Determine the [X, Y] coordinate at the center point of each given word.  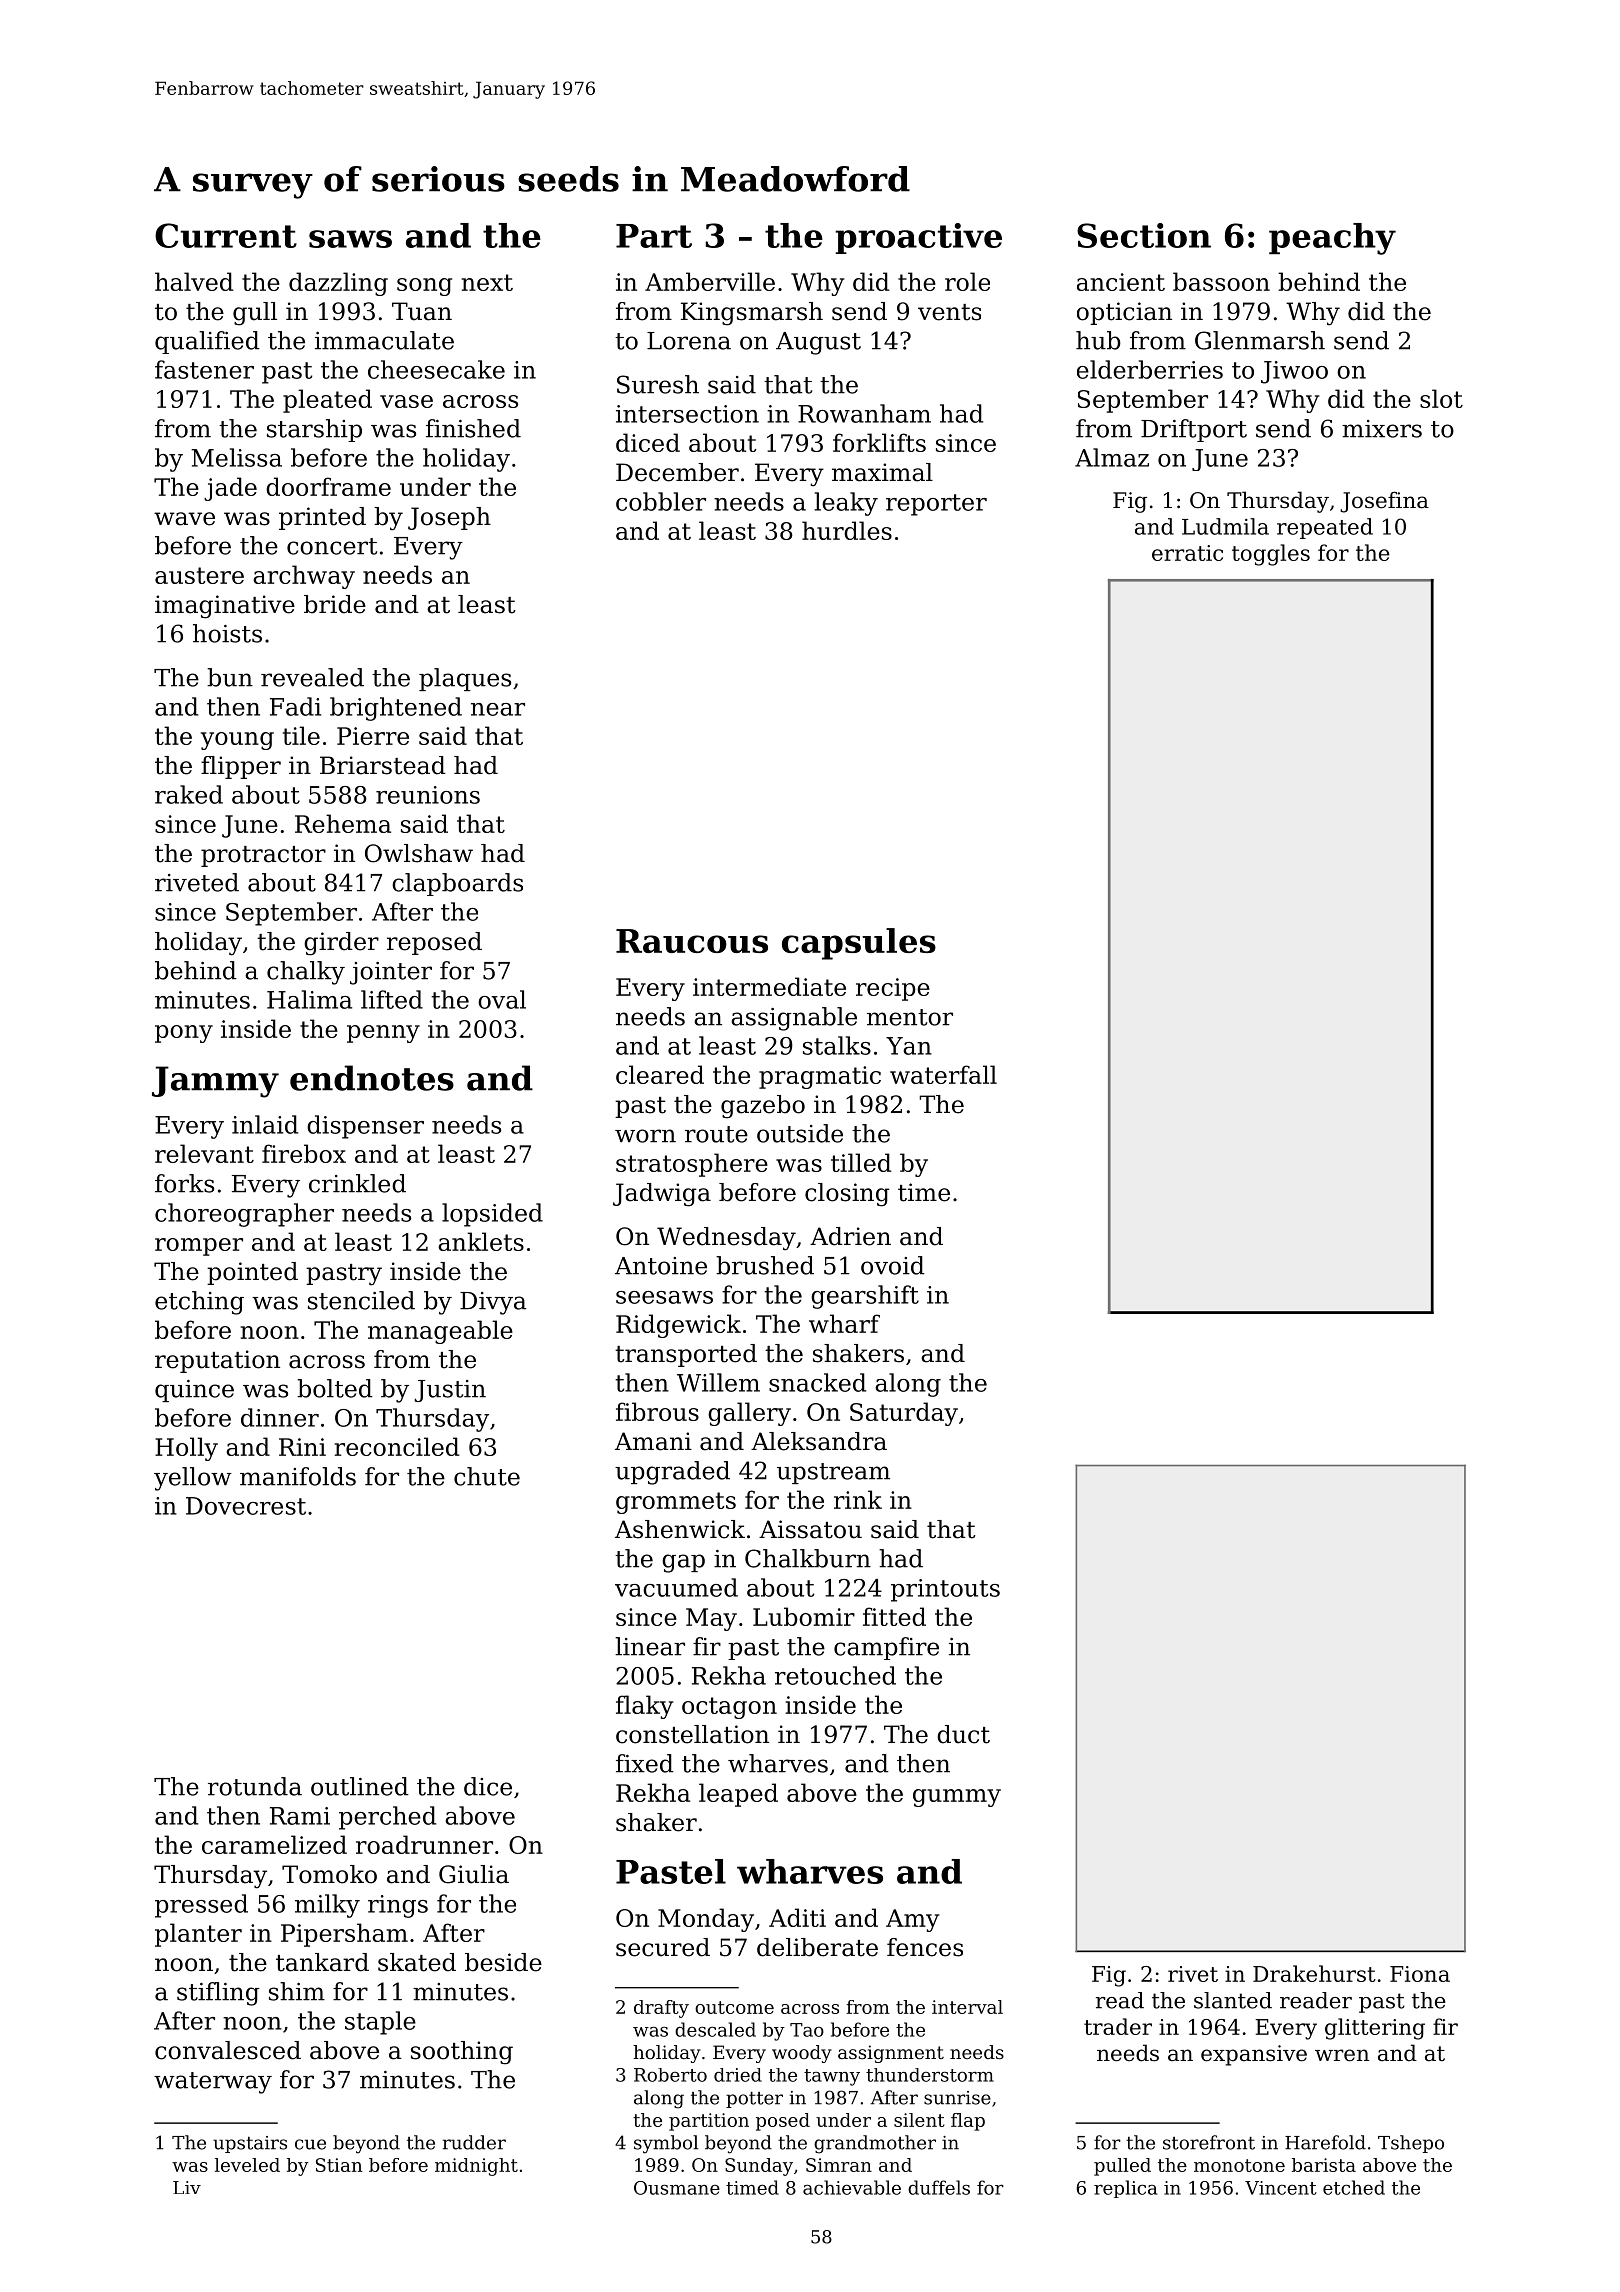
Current [226, 235]
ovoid [893, 1265]
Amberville [710, 281]
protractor [263, 856]
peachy [1332, 239]
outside [800, 1133]
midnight [476, 2167]
